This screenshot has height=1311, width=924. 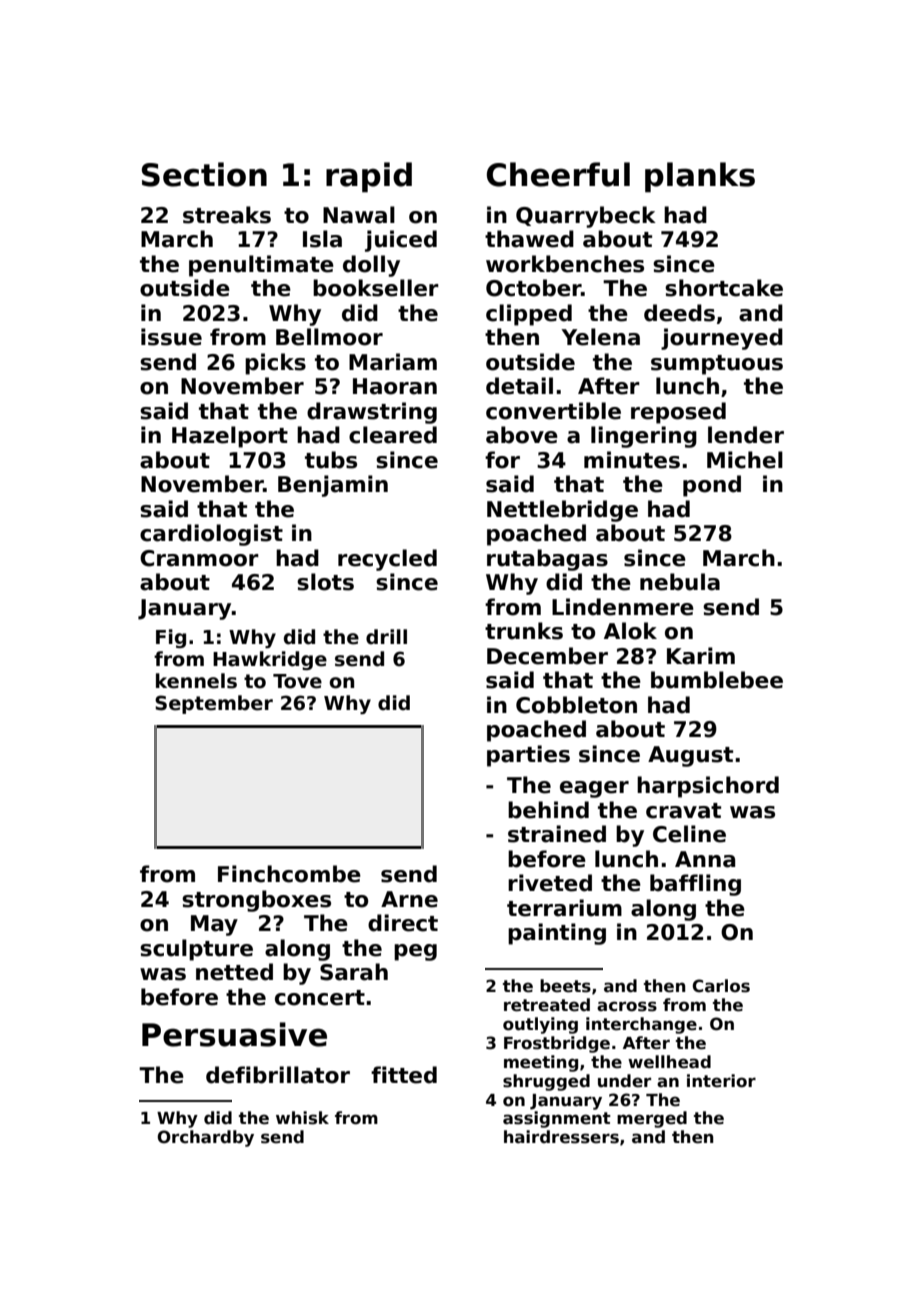 What do you see at coordinates (329, 337) in the screenshot?
I see `Bellmoor` at bounding box center [329, 337].
